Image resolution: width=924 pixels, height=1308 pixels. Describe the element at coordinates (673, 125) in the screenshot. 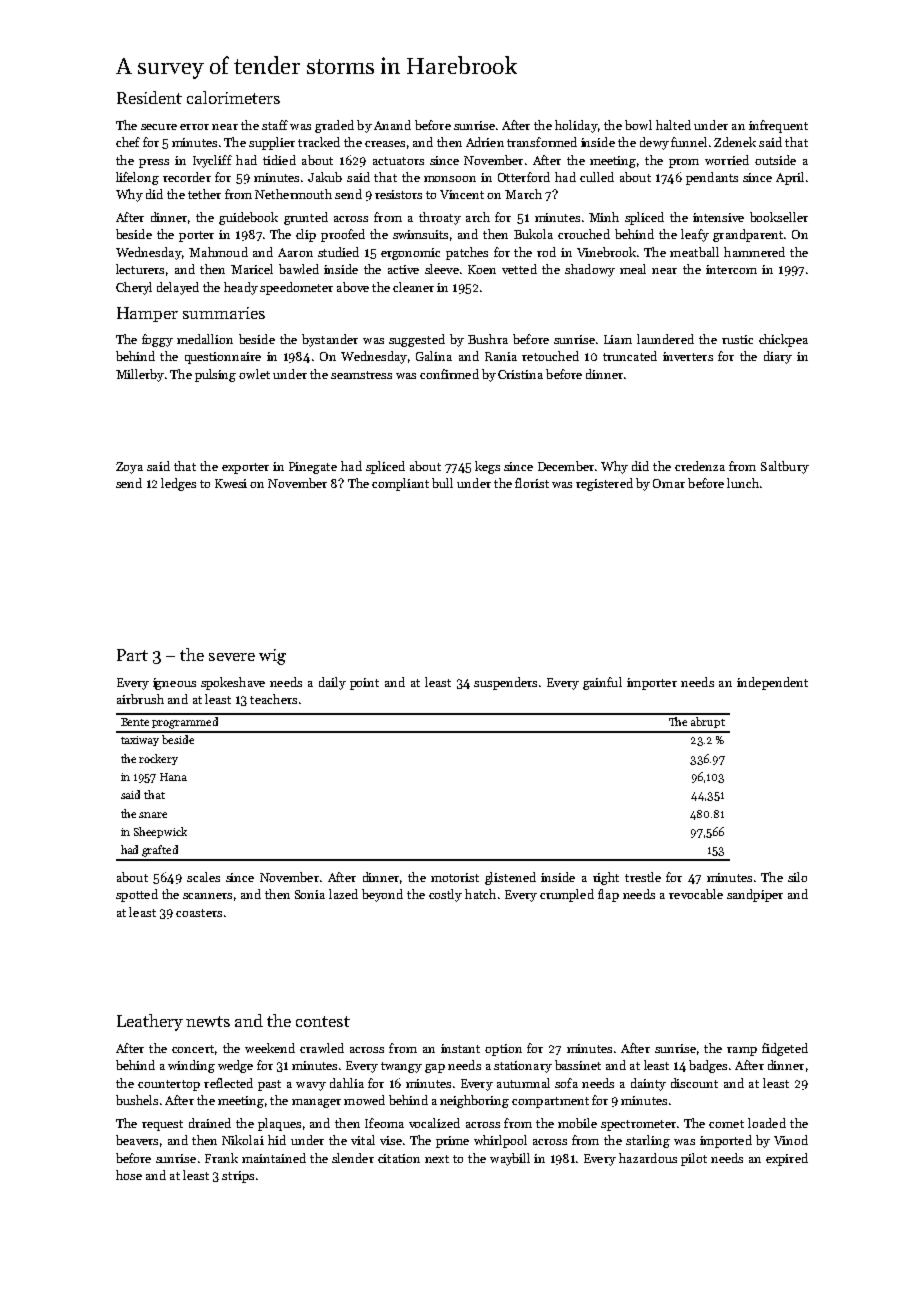

I see `halted` at that location.
